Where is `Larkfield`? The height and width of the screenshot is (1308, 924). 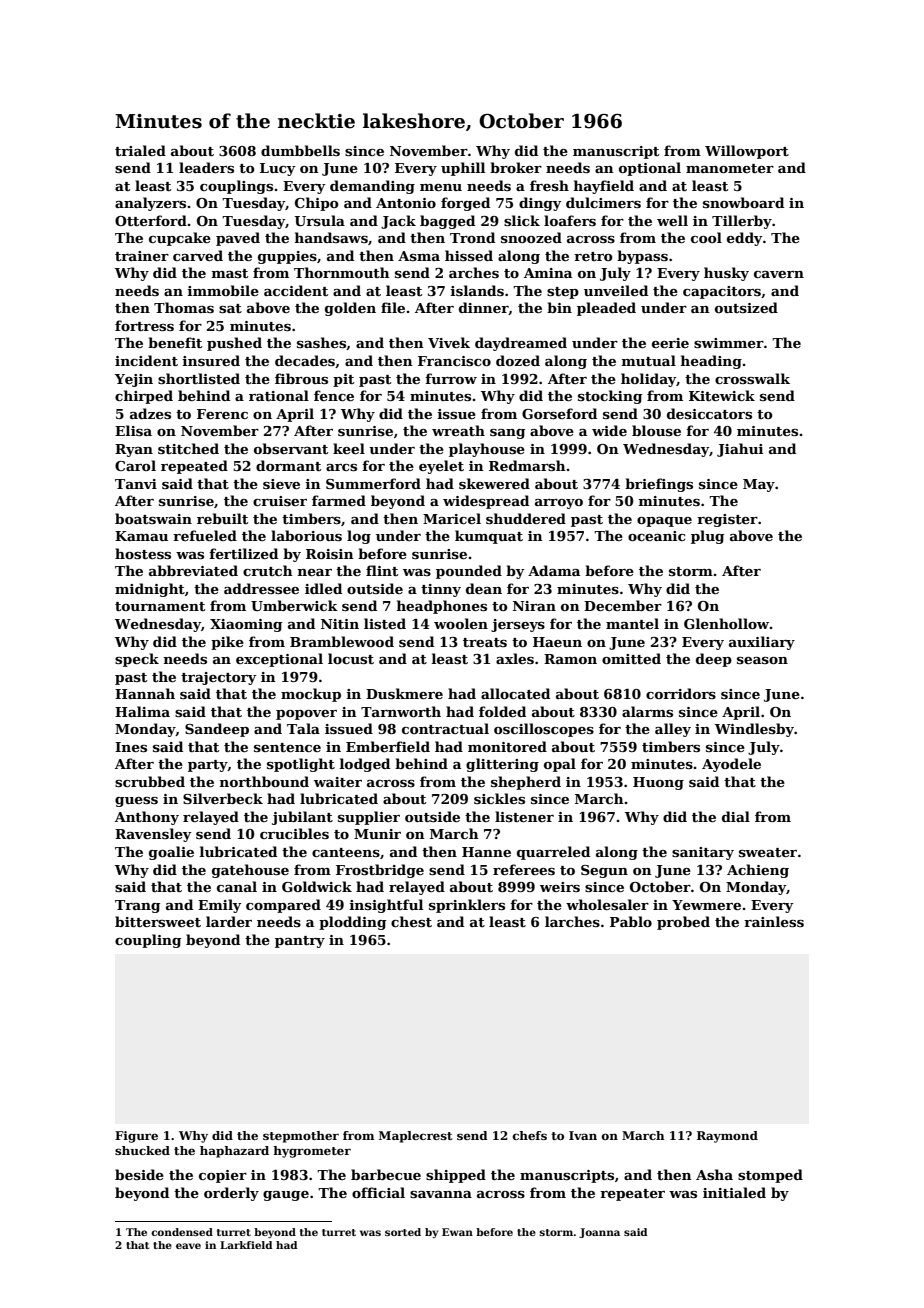 Larkfield is located at coordinates (246, 1245).
